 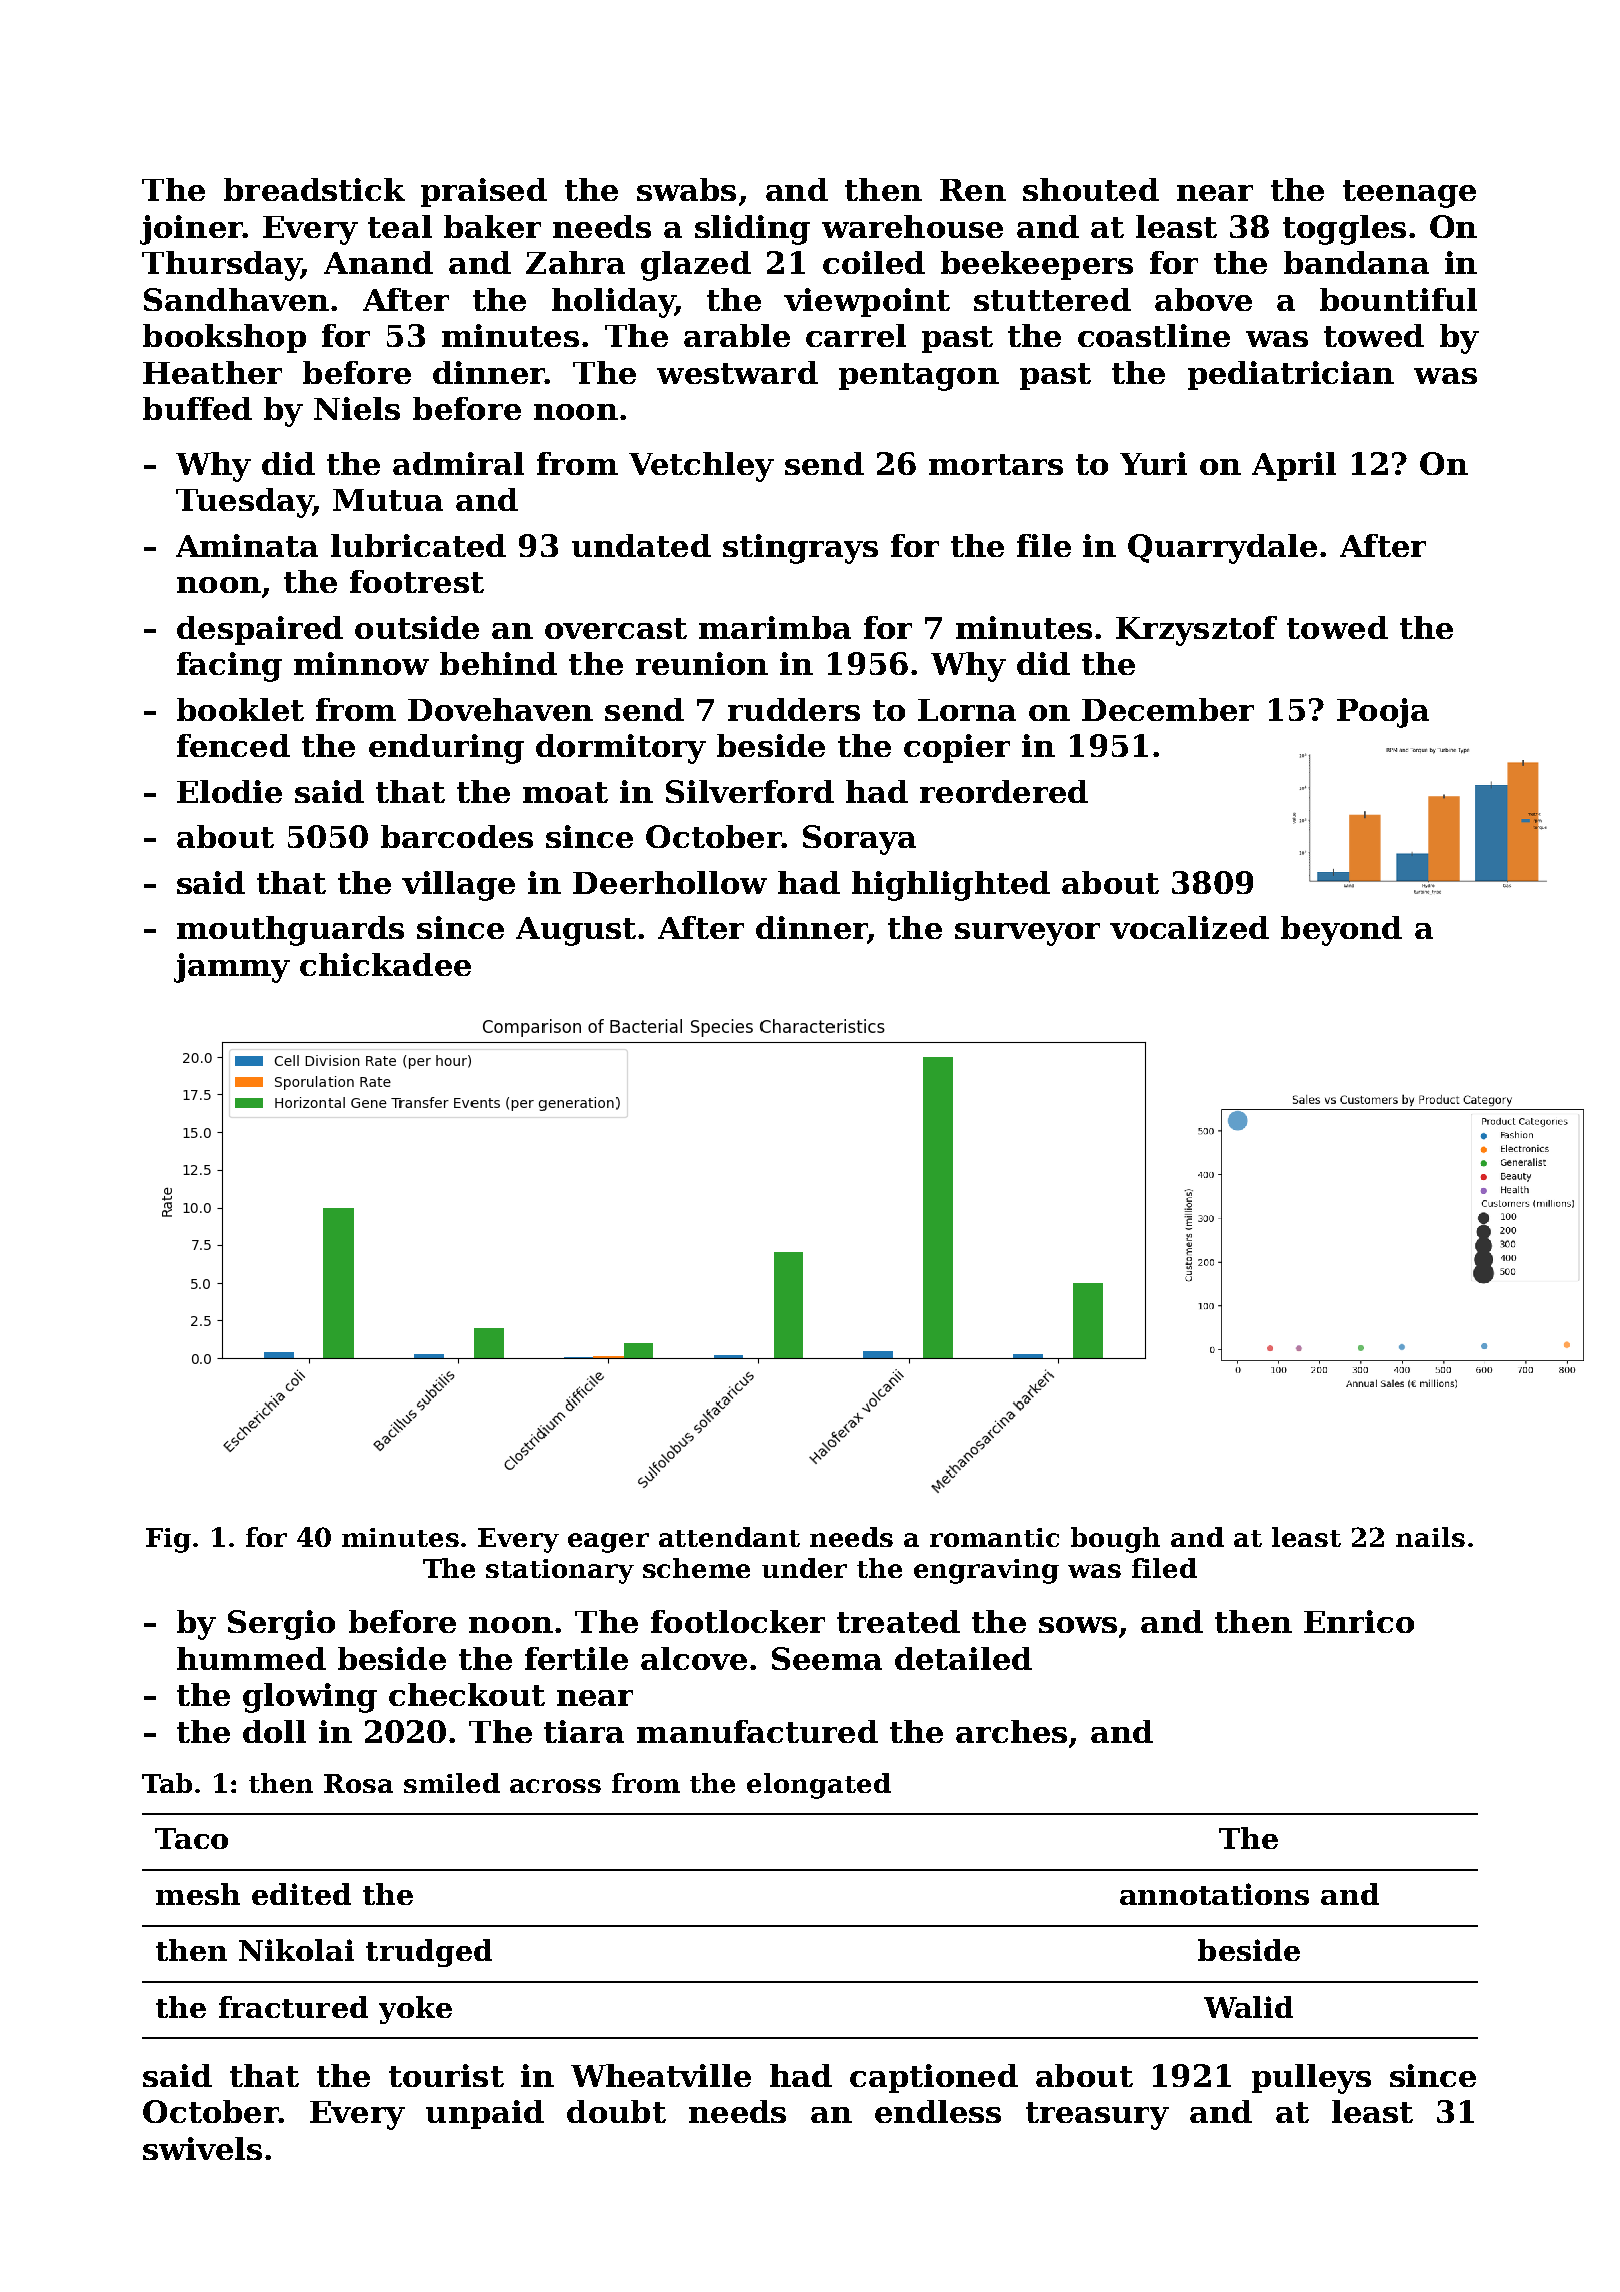 What do you see at coordinates (641, 545) in the image?
I see `undated` at bounding box center [641, 545].
